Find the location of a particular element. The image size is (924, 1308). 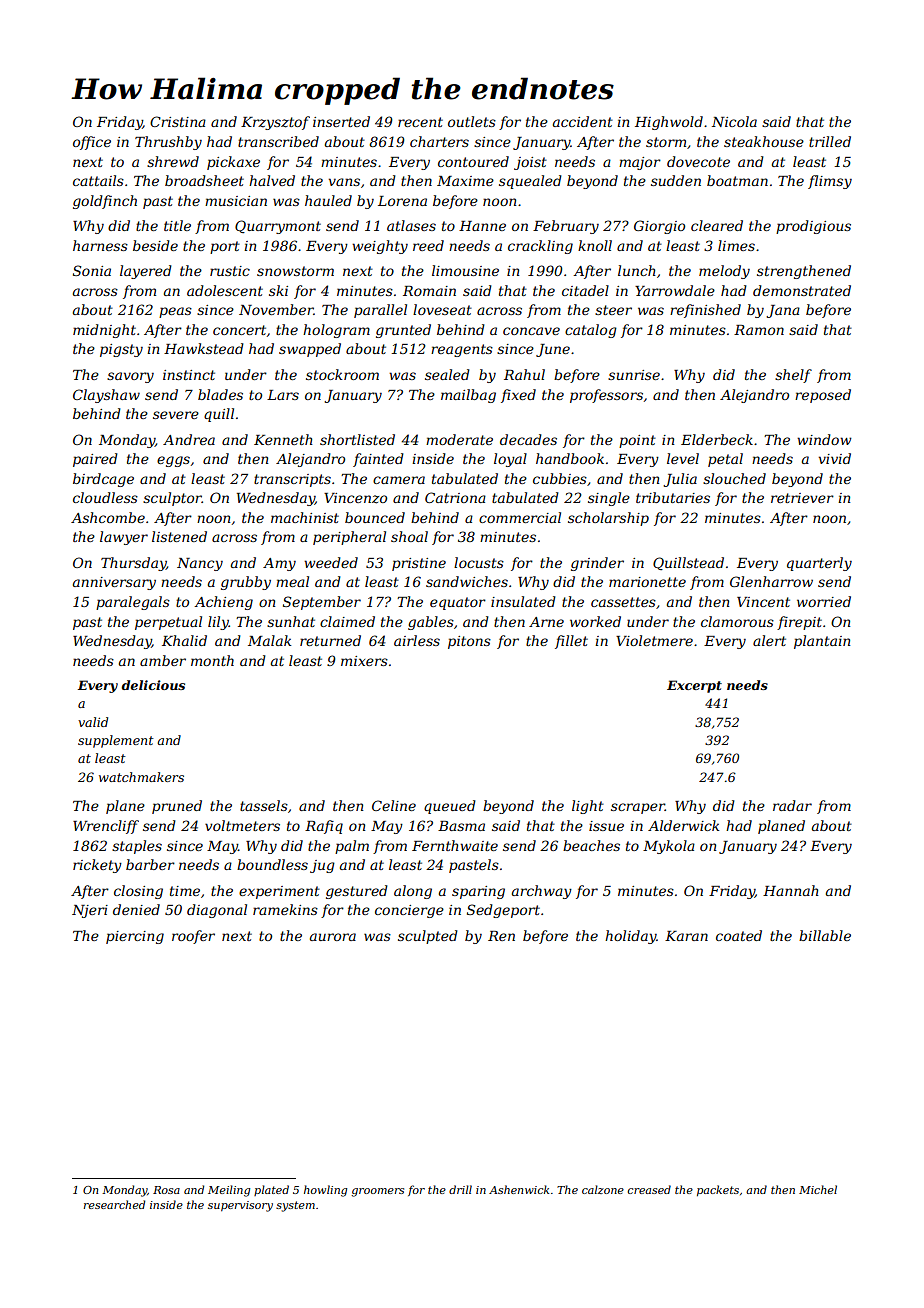

Rosa is located at coordinates (166, 1190).
